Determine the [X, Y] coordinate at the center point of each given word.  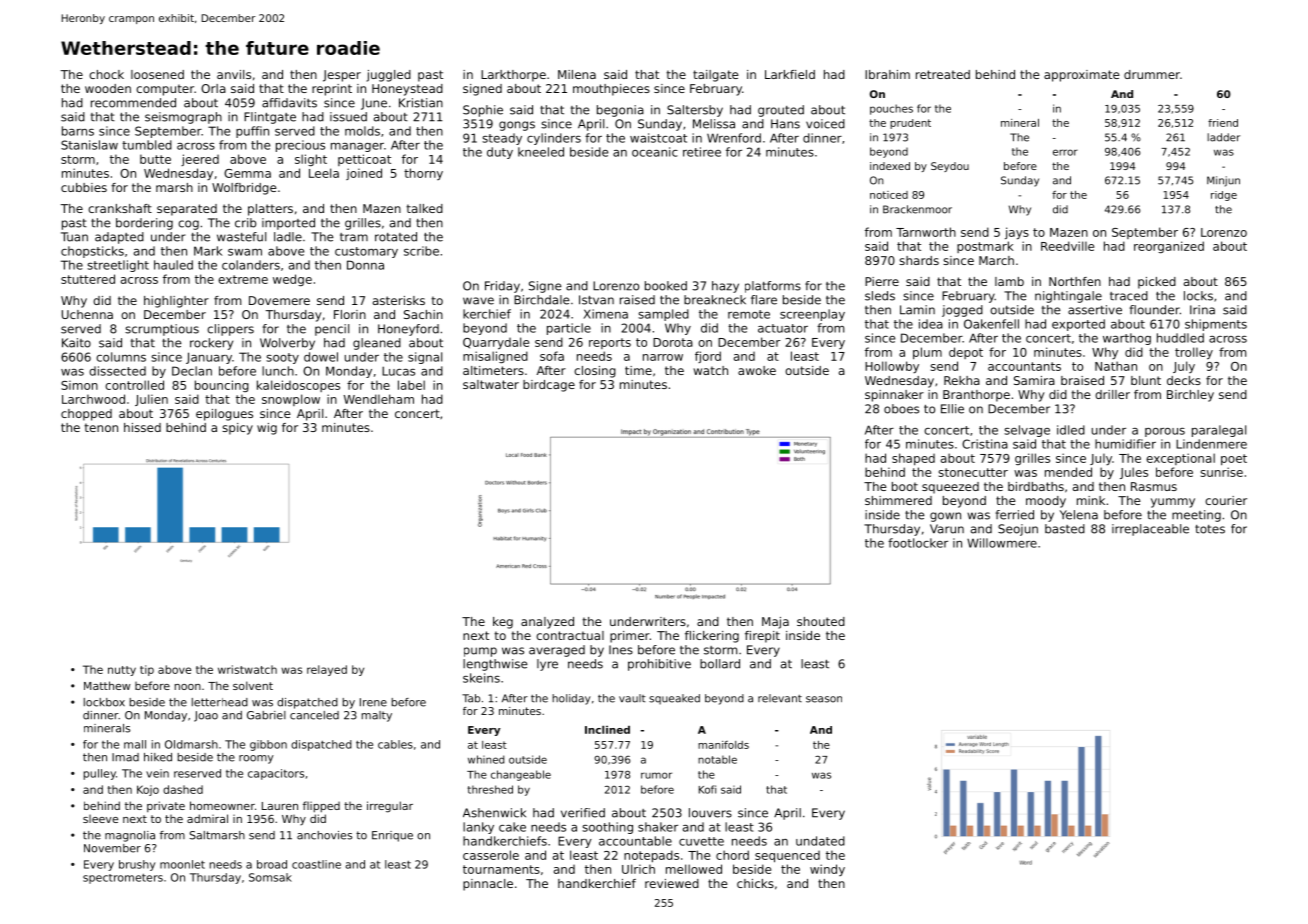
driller [1112, 394]
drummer [1152, 74]
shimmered [898, 500]
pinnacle [488, 885]
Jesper [342, 76]
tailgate [716, 76]
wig [267, 429]
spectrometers [123, 879]
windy [827, 870]
